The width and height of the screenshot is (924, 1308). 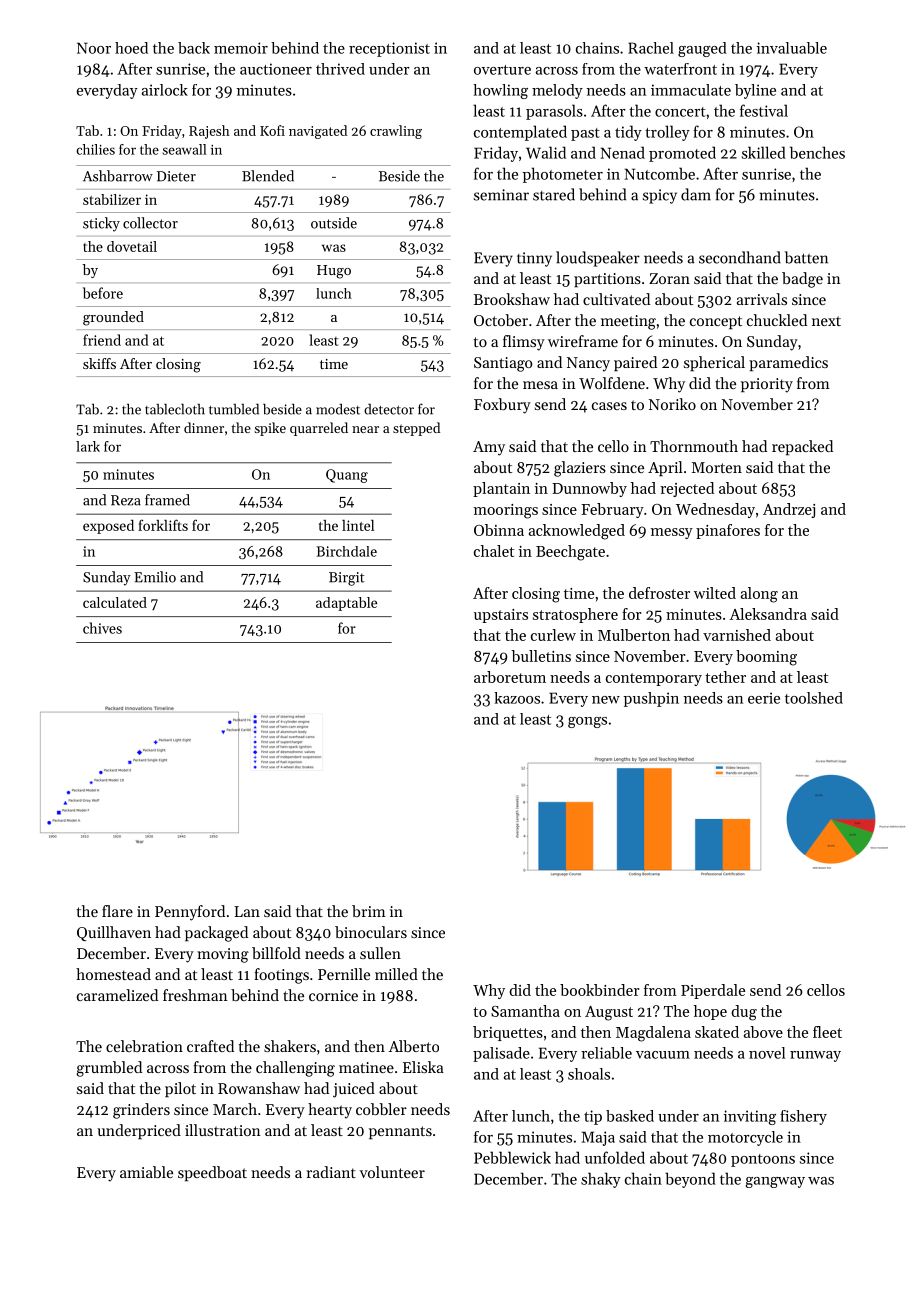 I want to click on sullen, so click(x=380, y=953).
